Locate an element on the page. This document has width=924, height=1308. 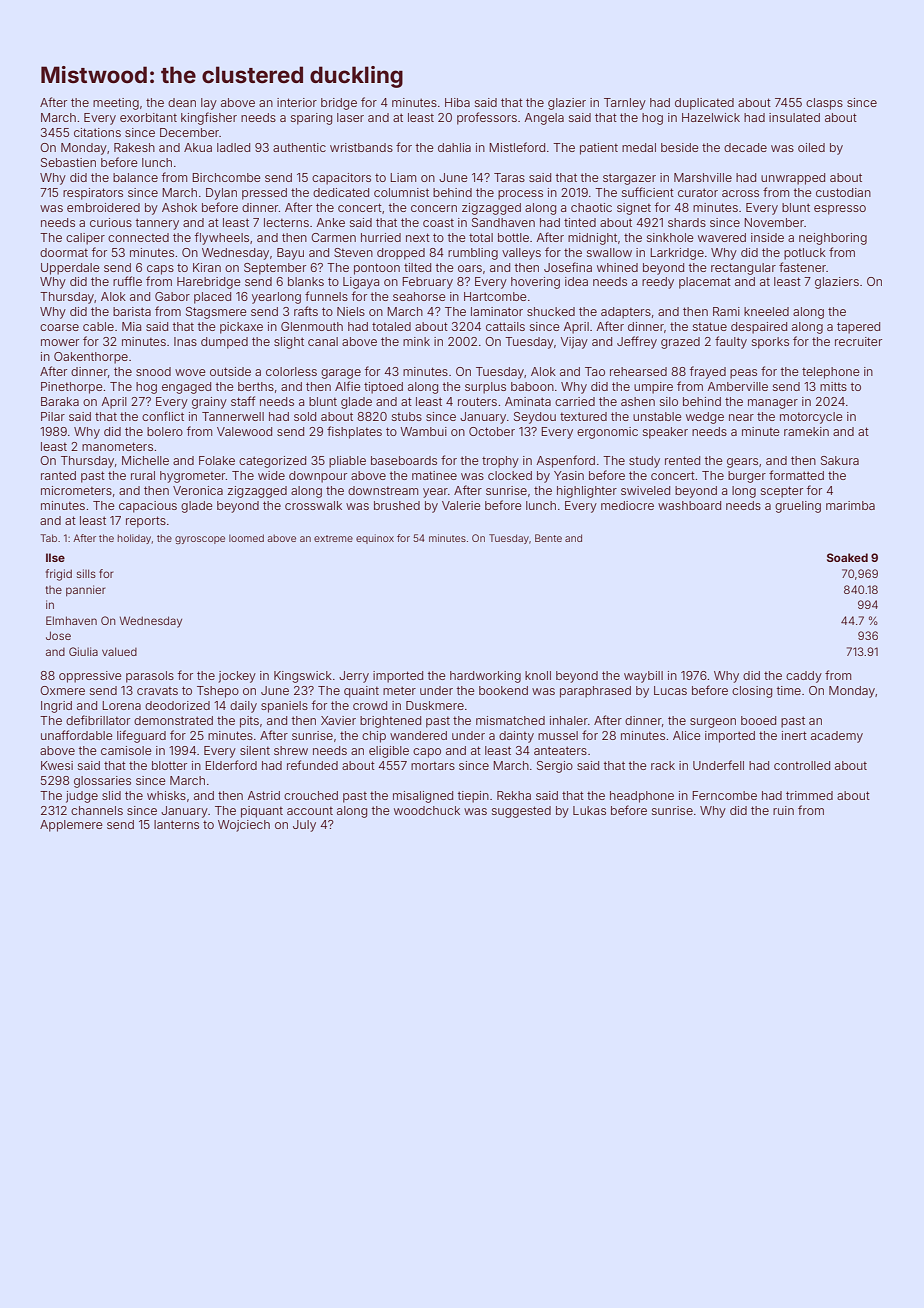
clasps is located at coordinates (824, 104).
